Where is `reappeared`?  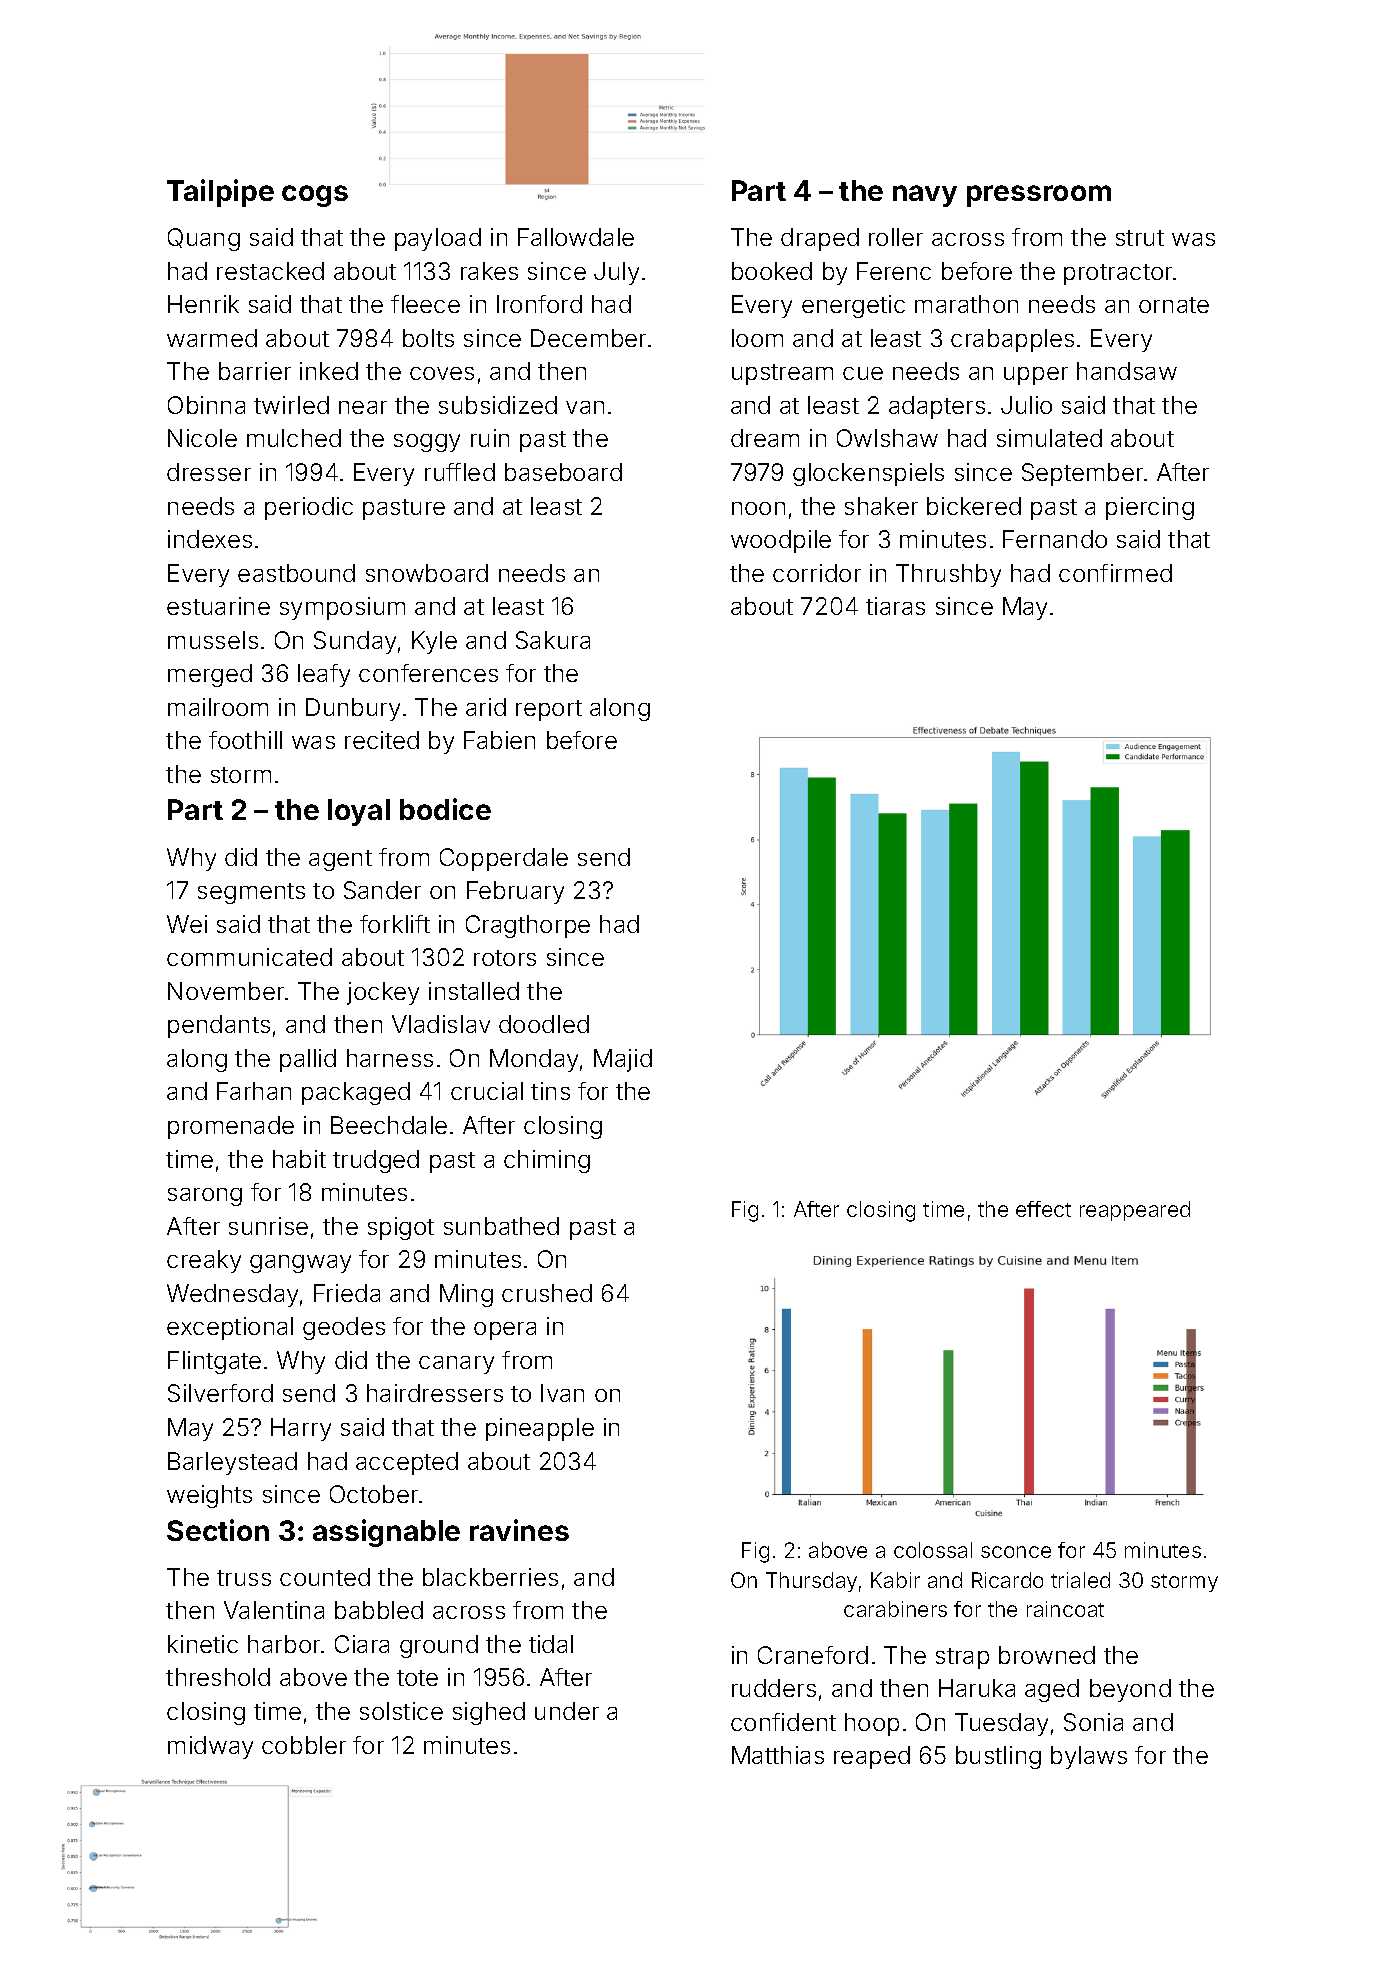
reappeared is located at coordinates (1135, 1211).
